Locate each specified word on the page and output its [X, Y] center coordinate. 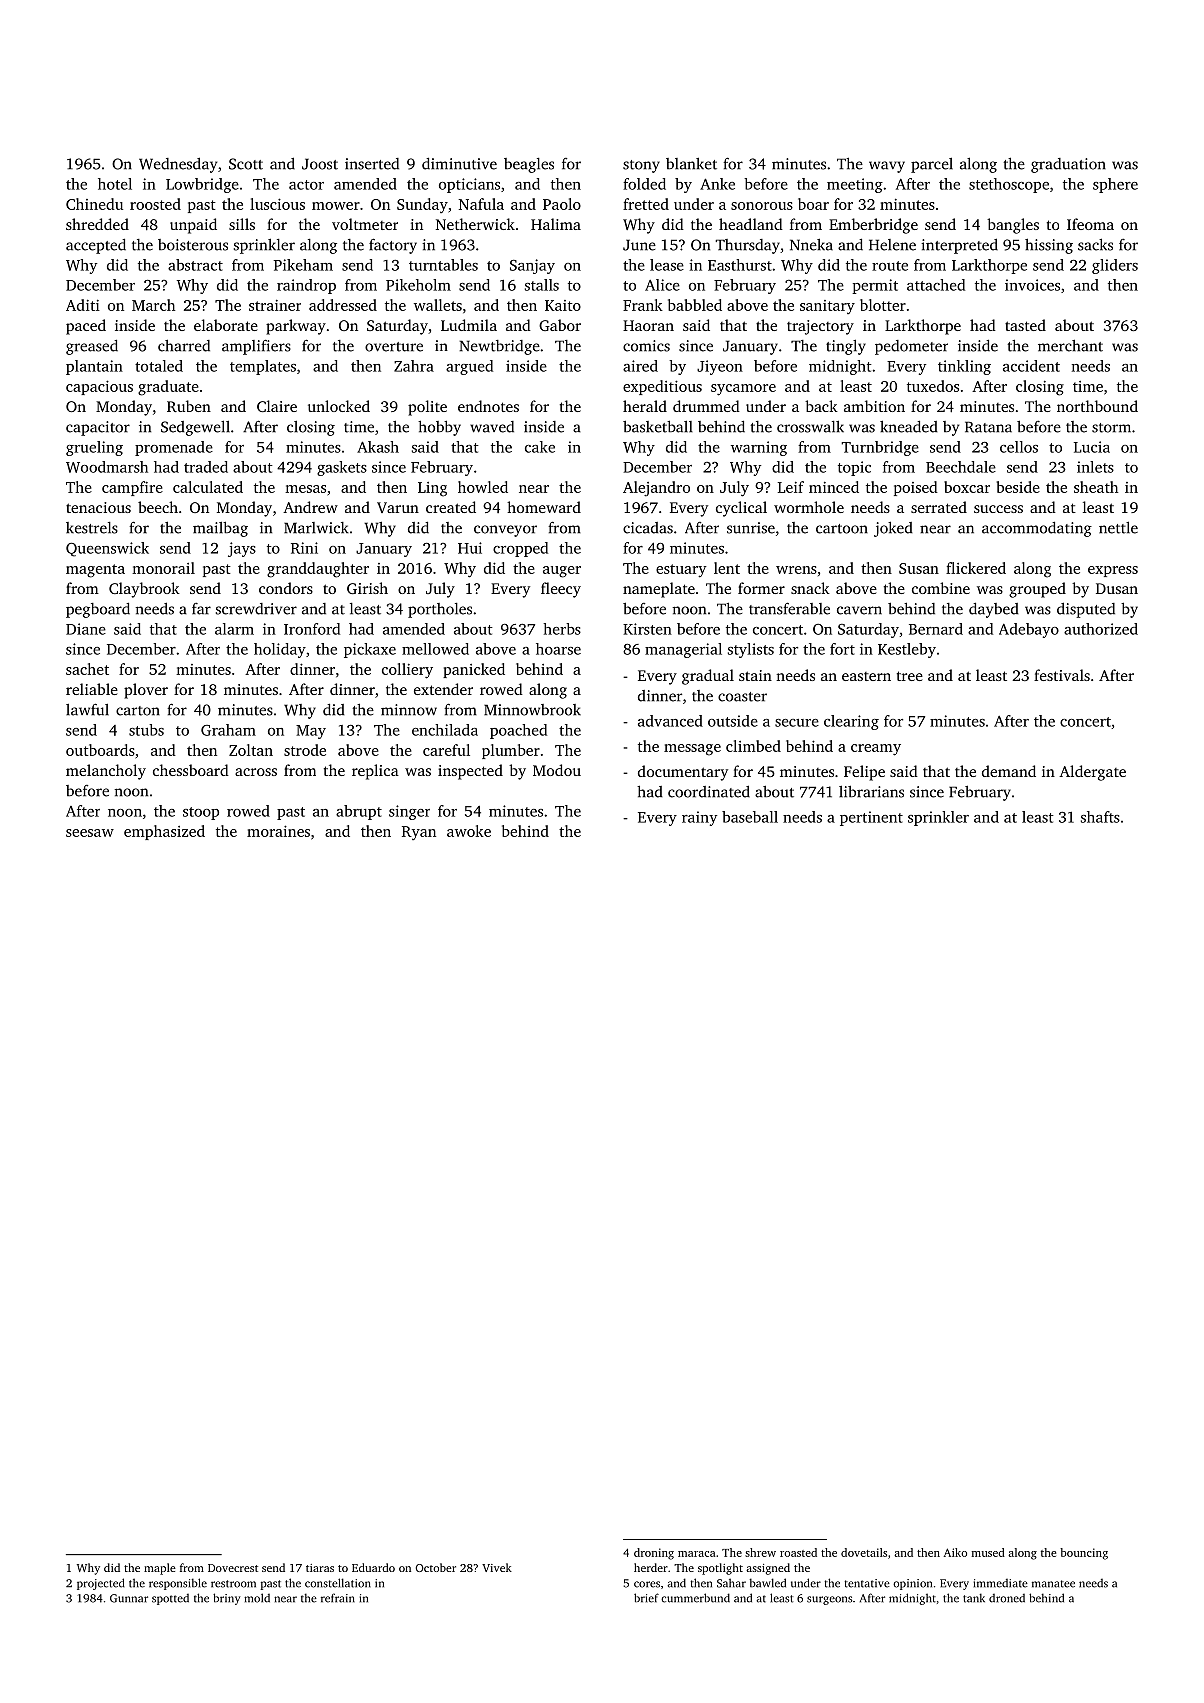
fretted [646, 204]
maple [160, 1569]
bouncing [1084, 1554]
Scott [246, 164]
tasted [1025, 325]
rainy [699, 818]
